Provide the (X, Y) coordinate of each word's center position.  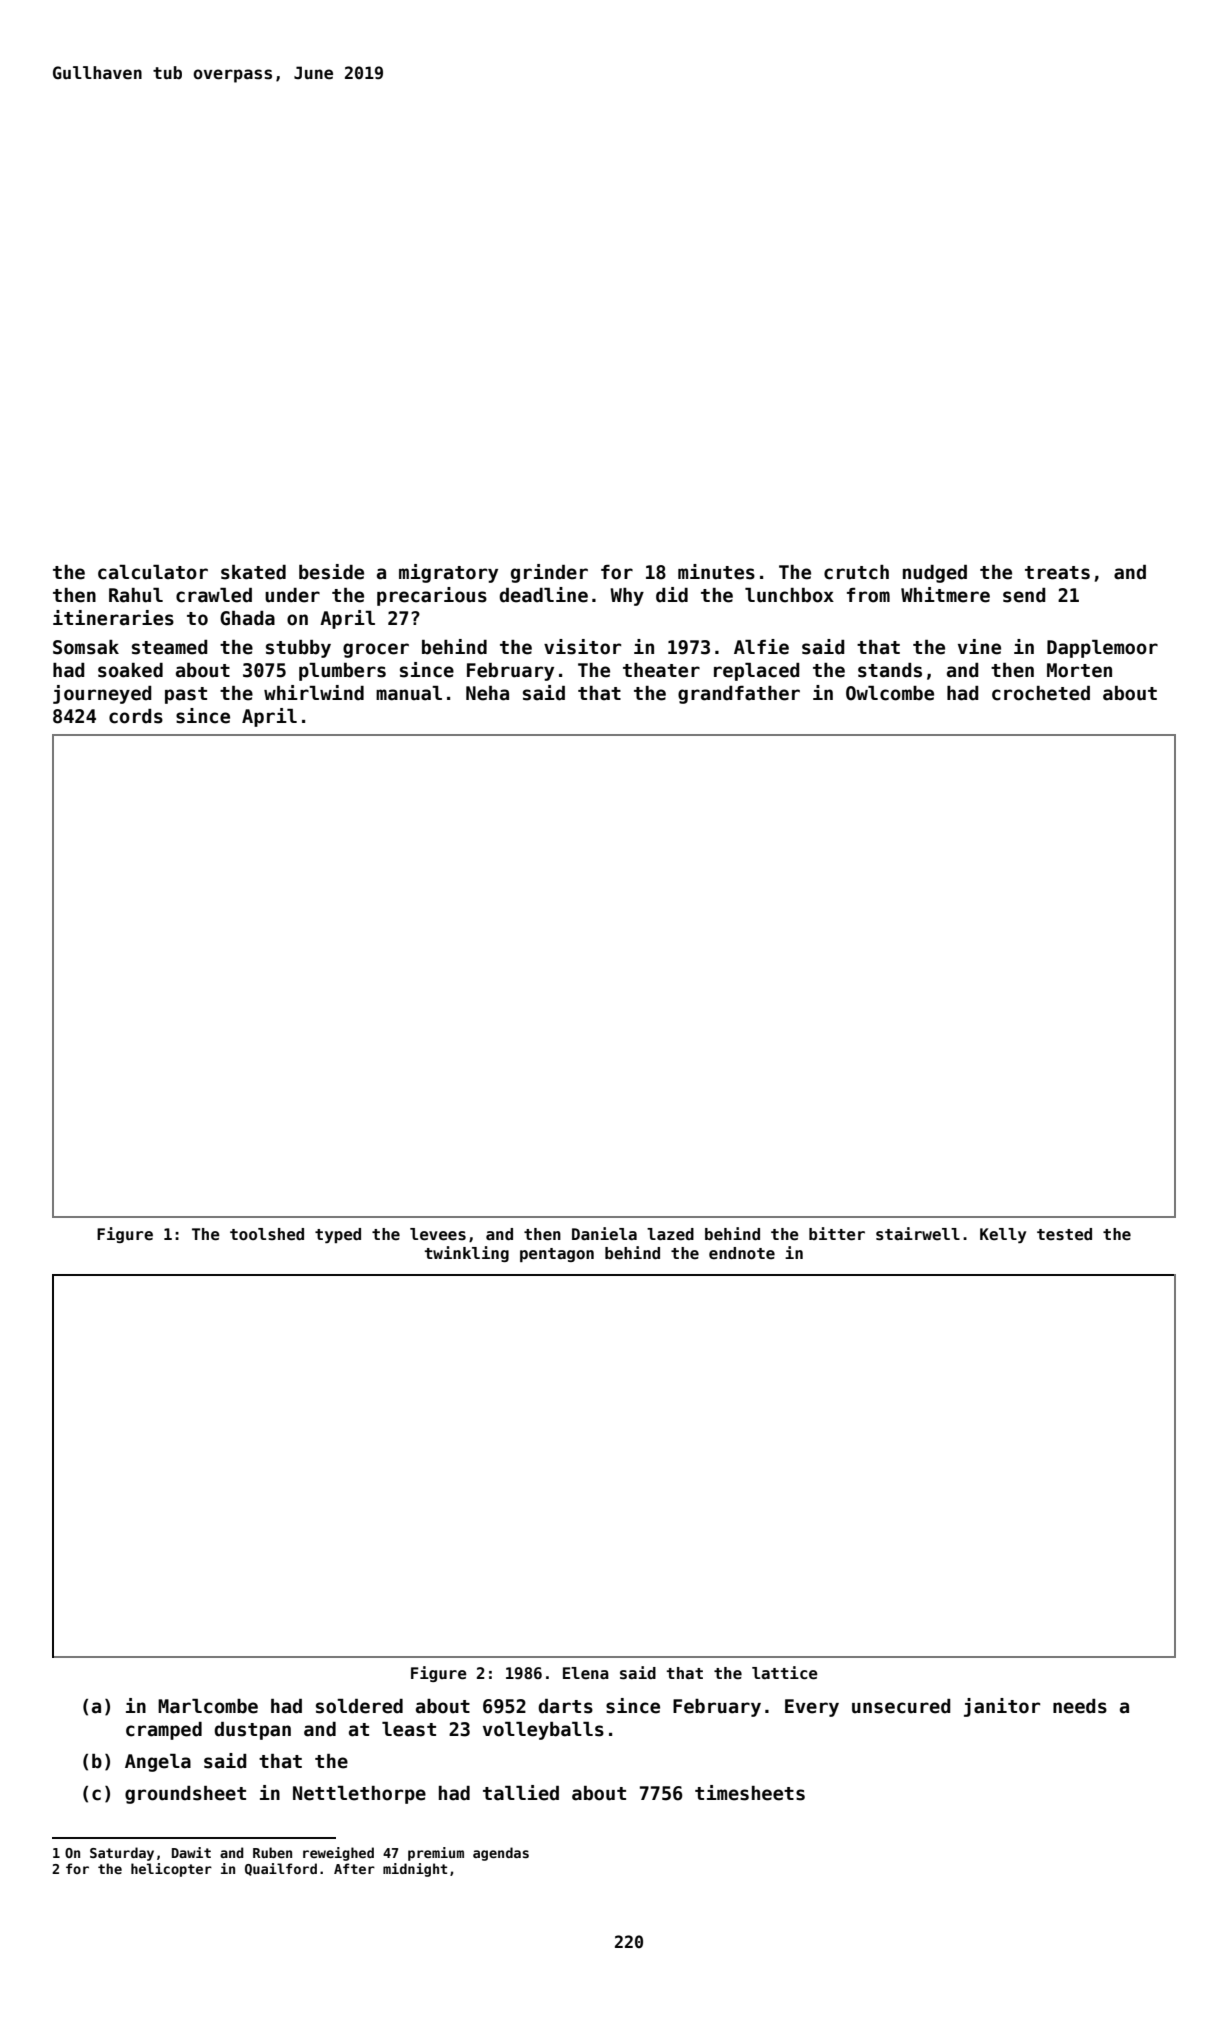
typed (338, 1235)
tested (1064, 1234)
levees (438, 1234)
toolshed (267, 1234)
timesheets (750, 1793)
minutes (716, 572)
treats (1057, 573)
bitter (837, 1234)
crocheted (1041, 693)
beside (331, 572)
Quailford (281, 1869)
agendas (501, 1854)
